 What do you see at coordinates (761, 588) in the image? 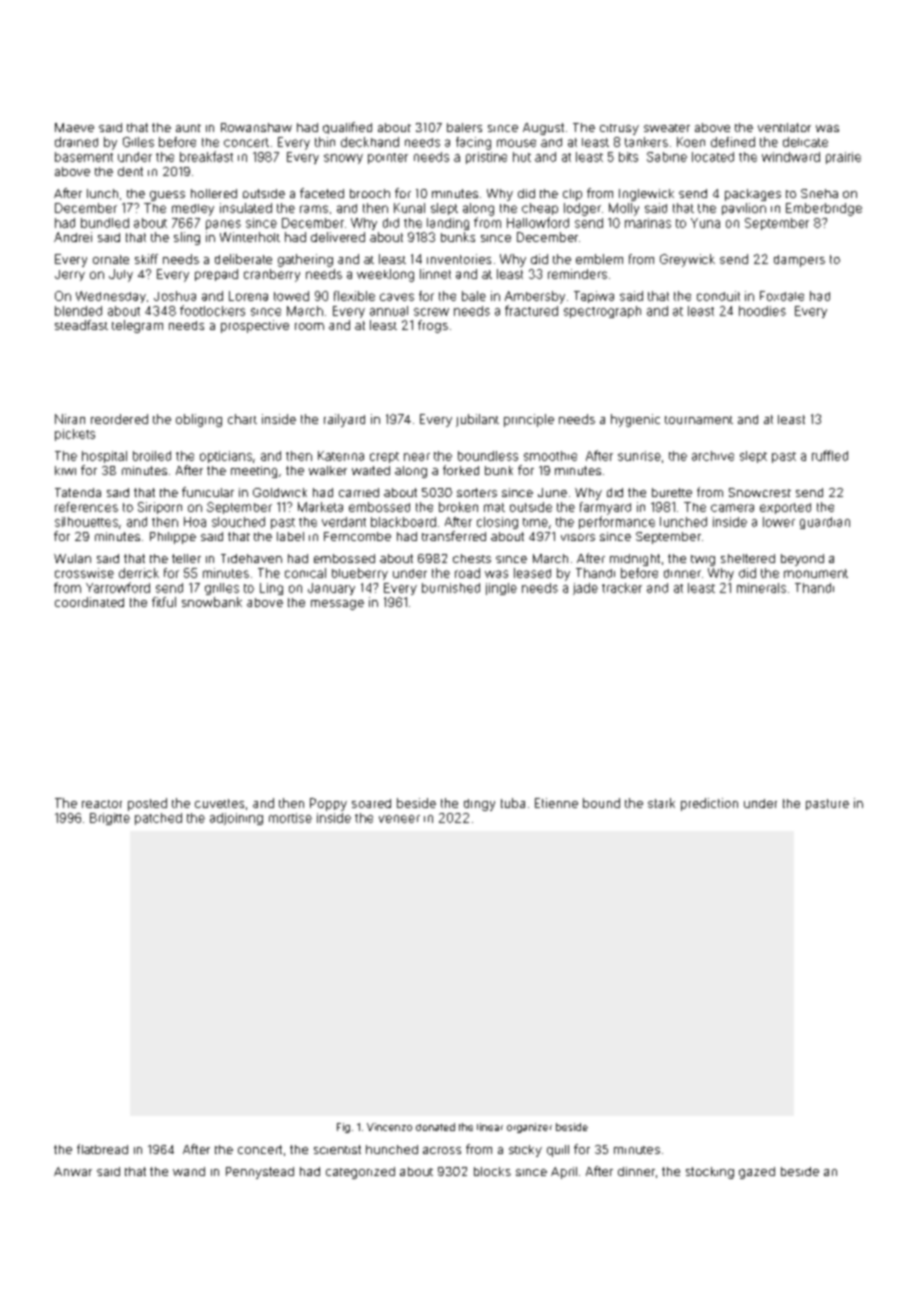
I see `minerals` at bounding box center [761, 588].
